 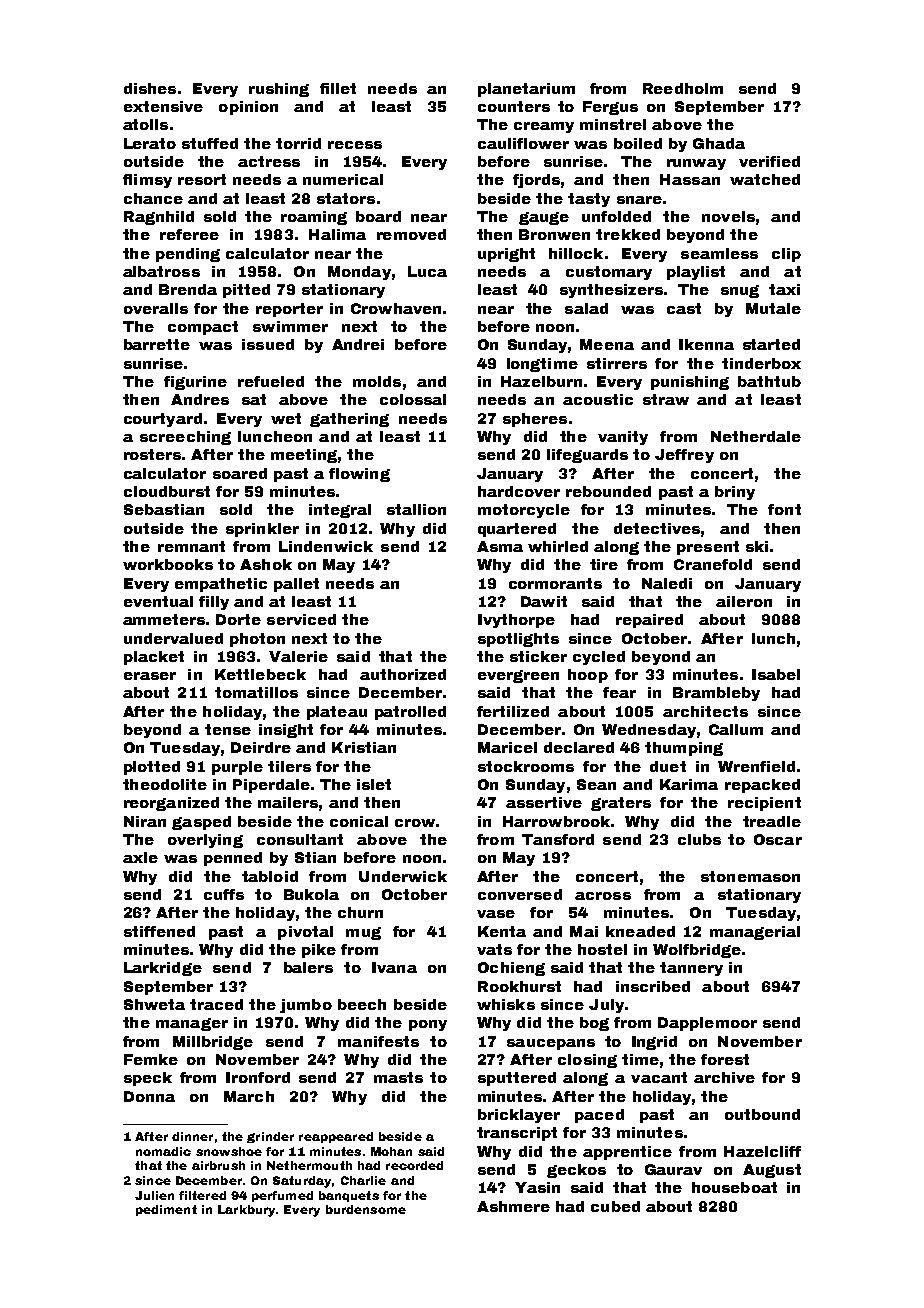 I want to click on nomadic, so click(x=163, y=1151).
